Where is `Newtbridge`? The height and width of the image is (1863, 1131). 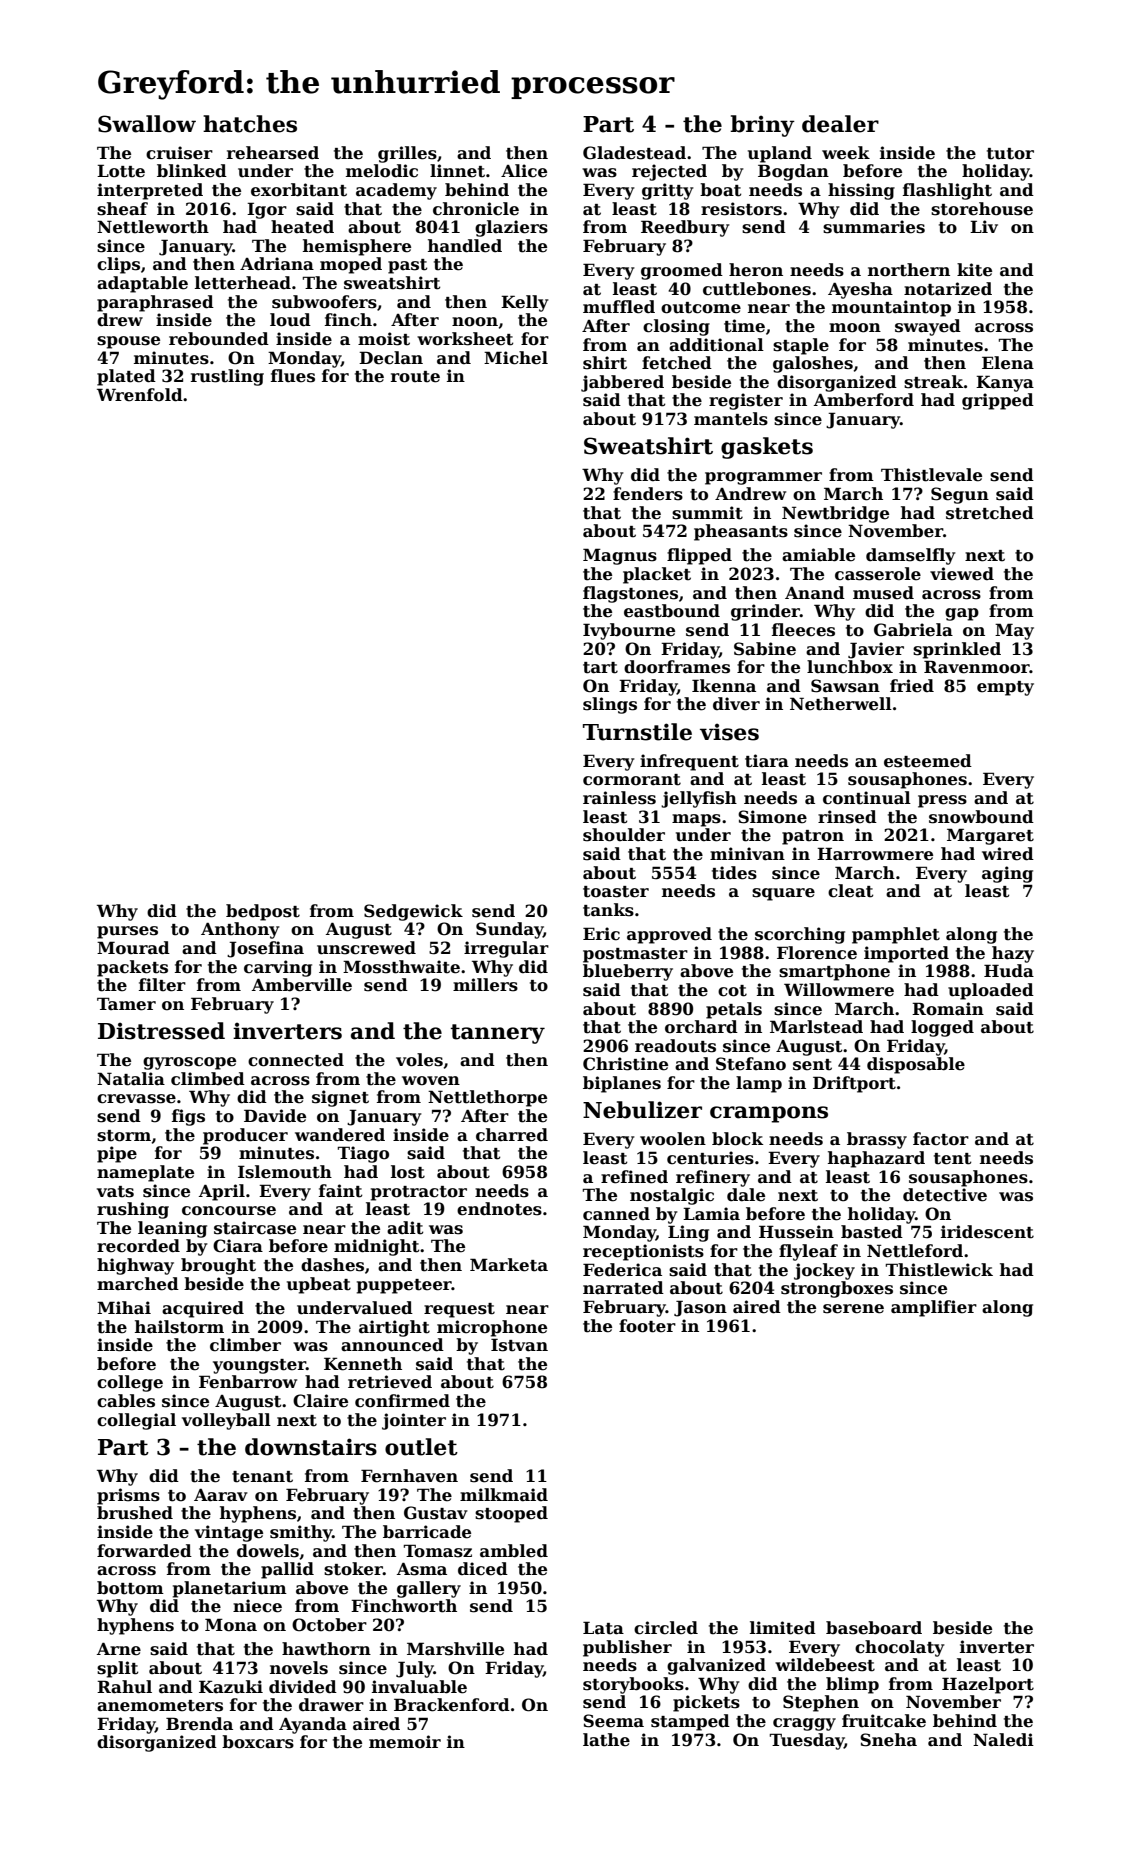 Newtbridge is located at coordinates (835, 514).
